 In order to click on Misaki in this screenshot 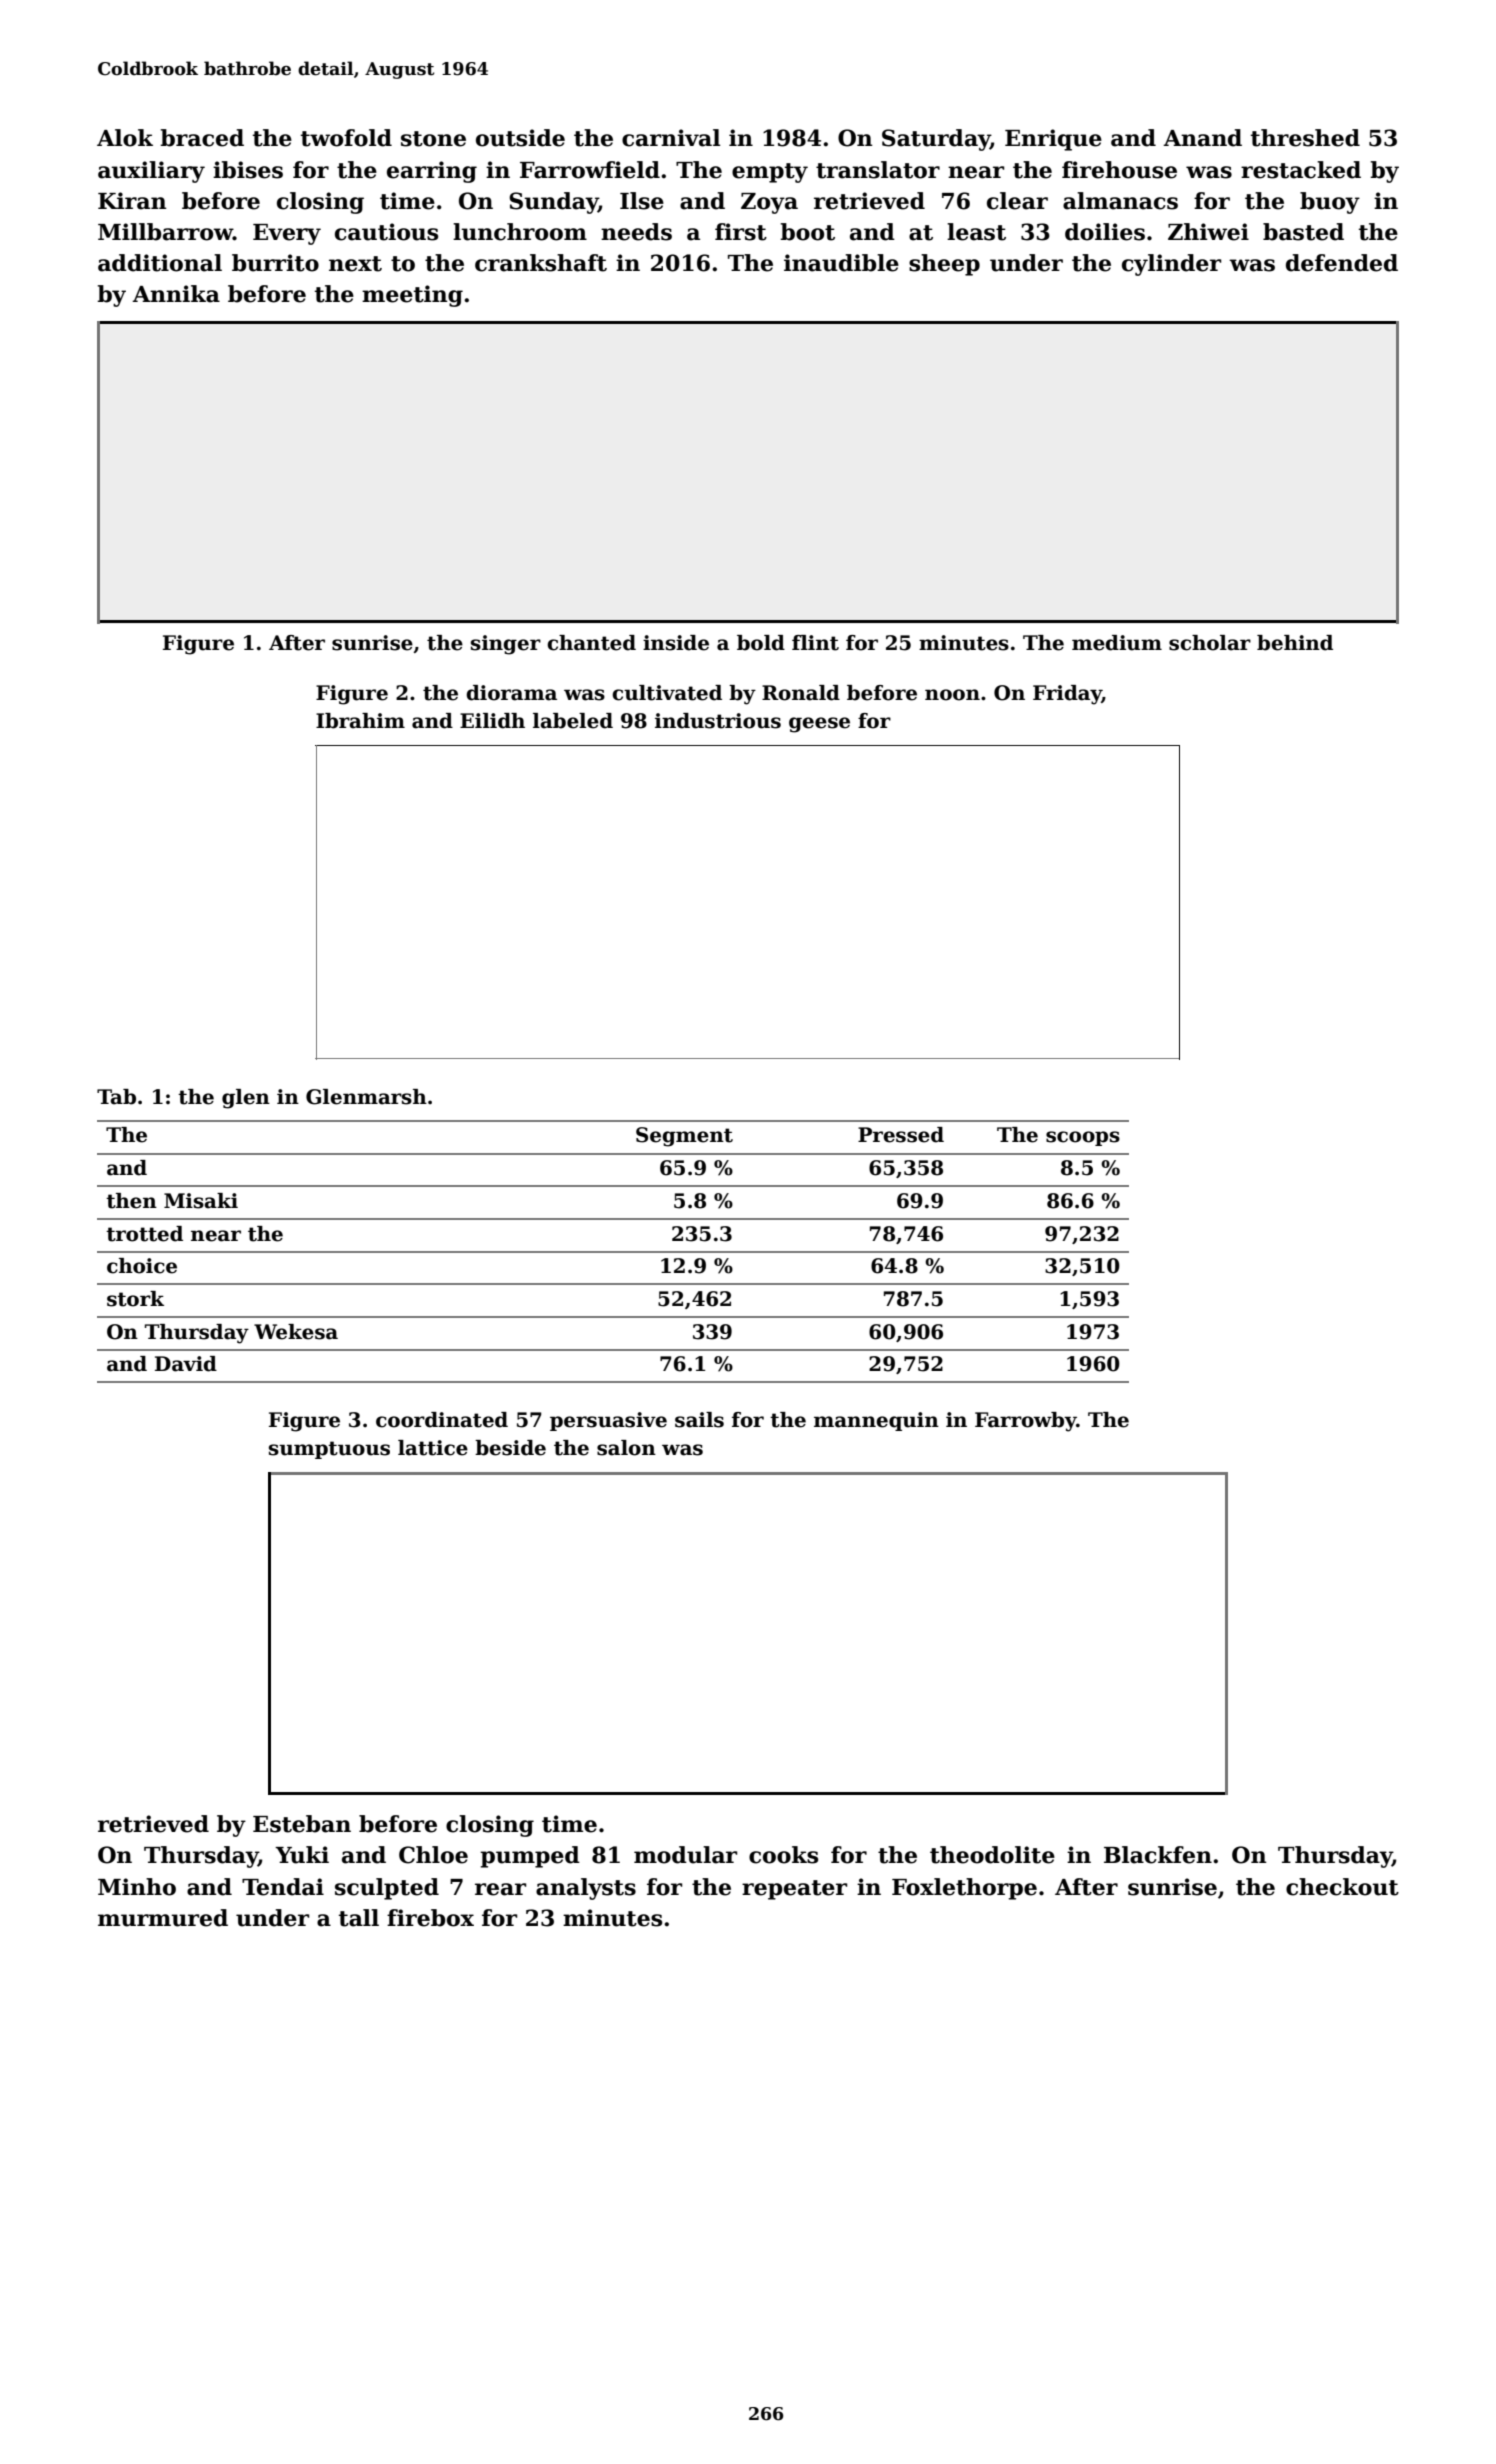, I will do `click(201, 1201)`.
